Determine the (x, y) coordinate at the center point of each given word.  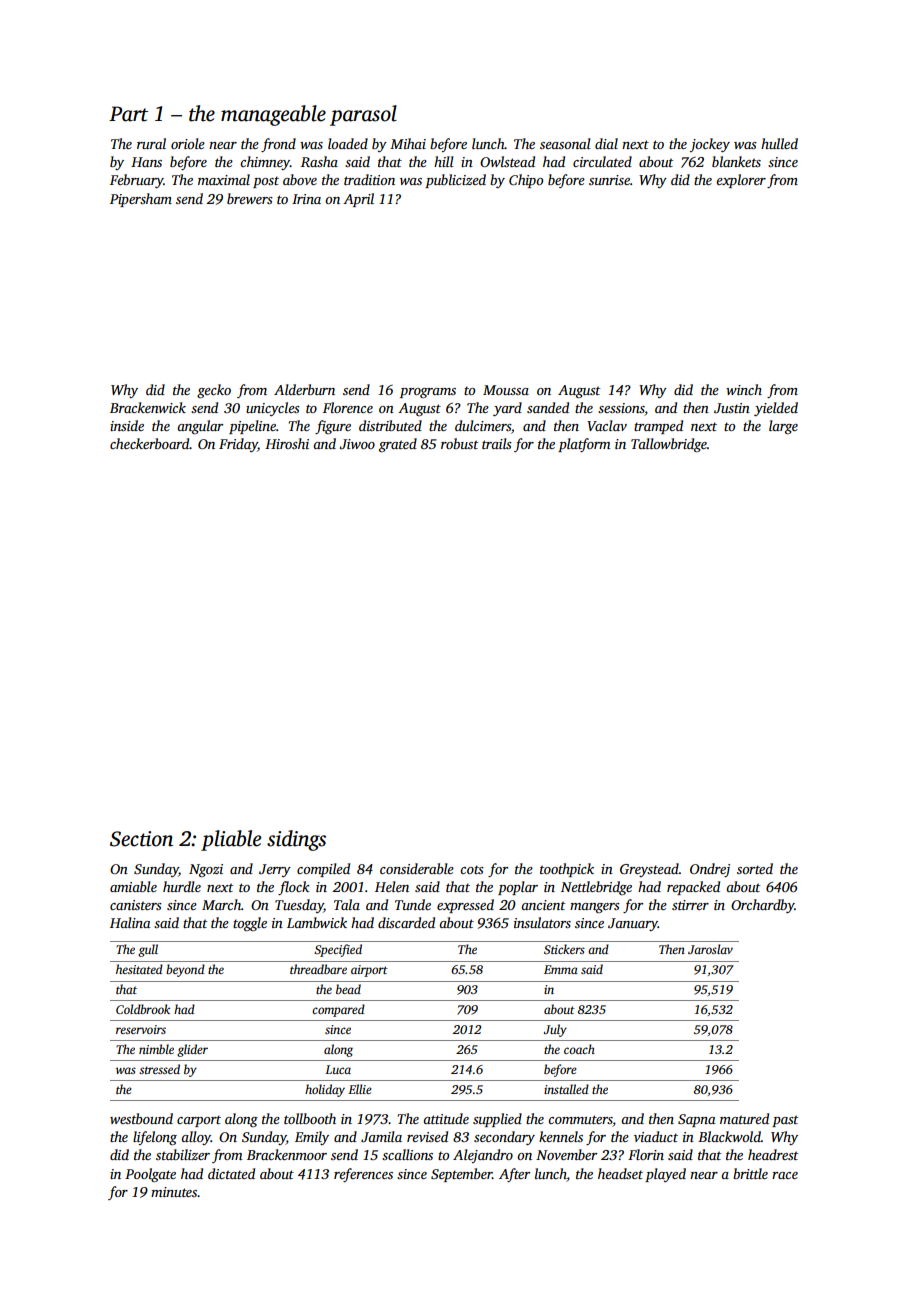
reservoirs (141, 1029)
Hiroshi (287, 443)
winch (744, 389)
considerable (417, 868)
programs (428, 393)
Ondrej (710, 870)
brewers (250, 198)
